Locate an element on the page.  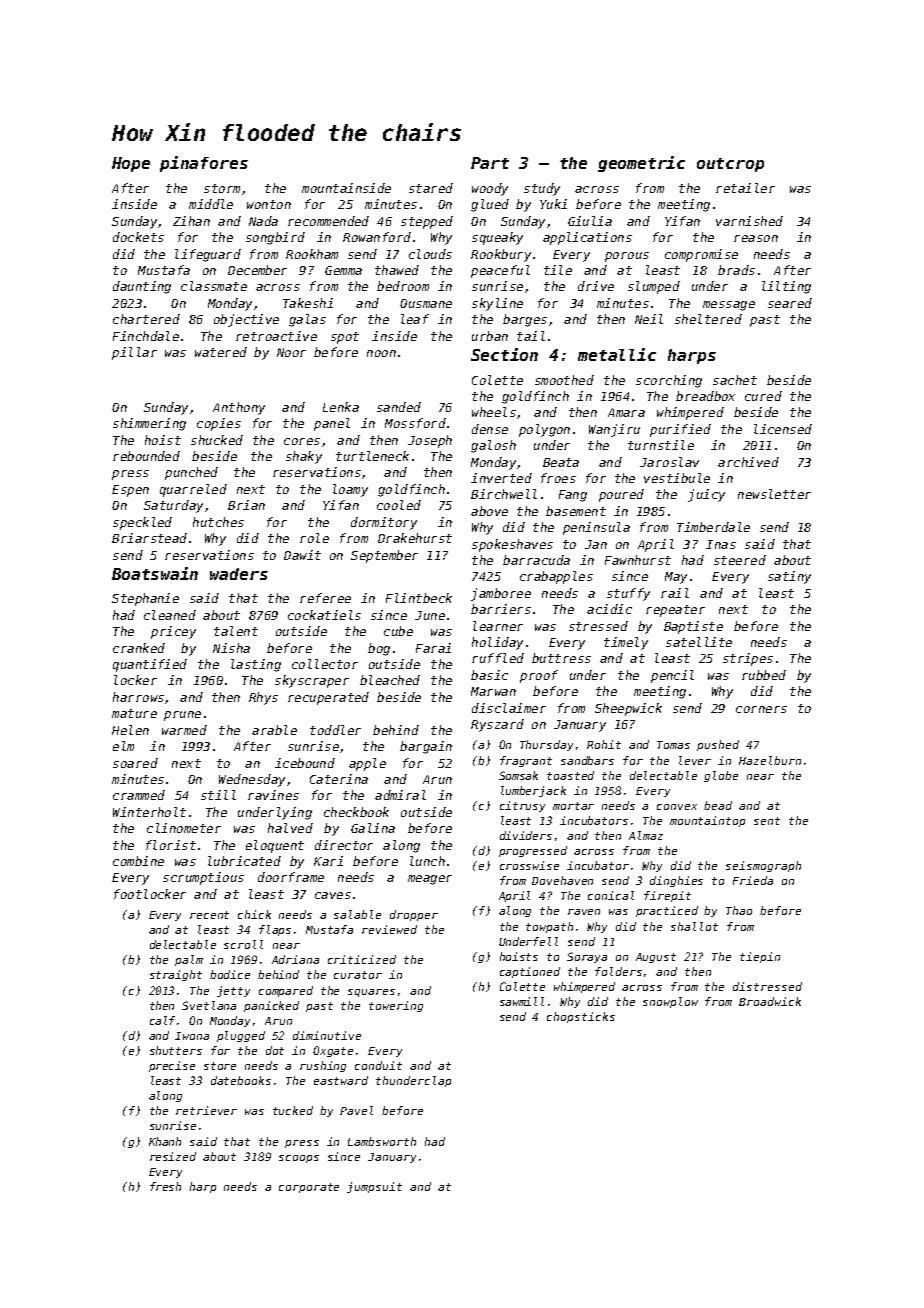
scoops is located at coordinates (299, 1159).
